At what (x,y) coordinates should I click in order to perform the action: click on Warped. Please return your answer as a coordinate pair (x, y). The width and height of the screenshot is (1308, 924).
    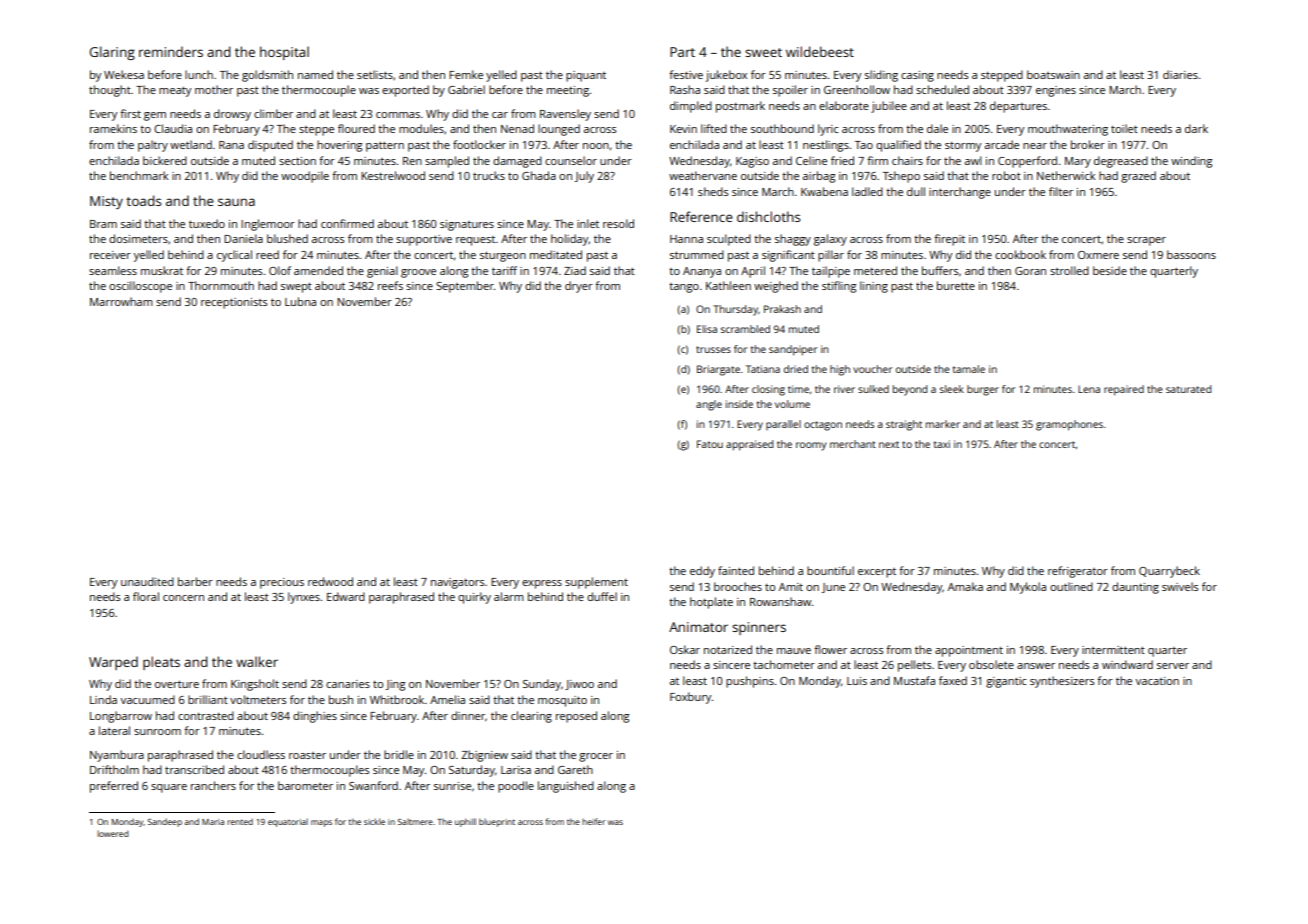
    Looking at the image, I should click on (113, 663).
